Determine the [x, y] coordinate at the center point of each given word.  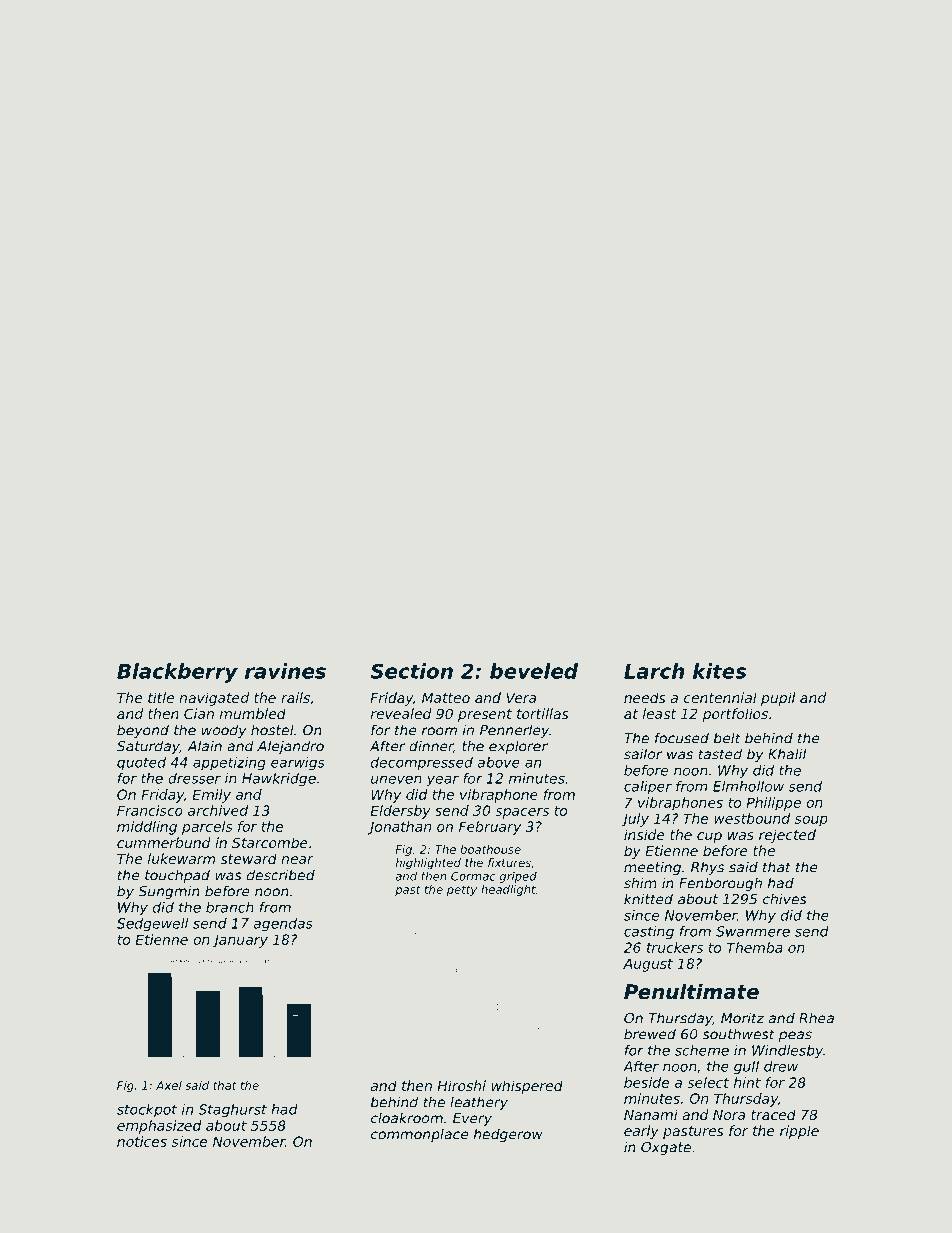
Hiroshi [461, 1085]
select [708, 1082]
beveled [534, 671]
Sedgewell [152, 925]
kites [720, 671]
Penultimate [691, 992]
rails [295, 697]
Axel [169, 1085]
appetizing [229, 763]
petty [462, 890]
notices [142, 1141]
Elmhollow [748, 786]
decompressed [422, 763]
